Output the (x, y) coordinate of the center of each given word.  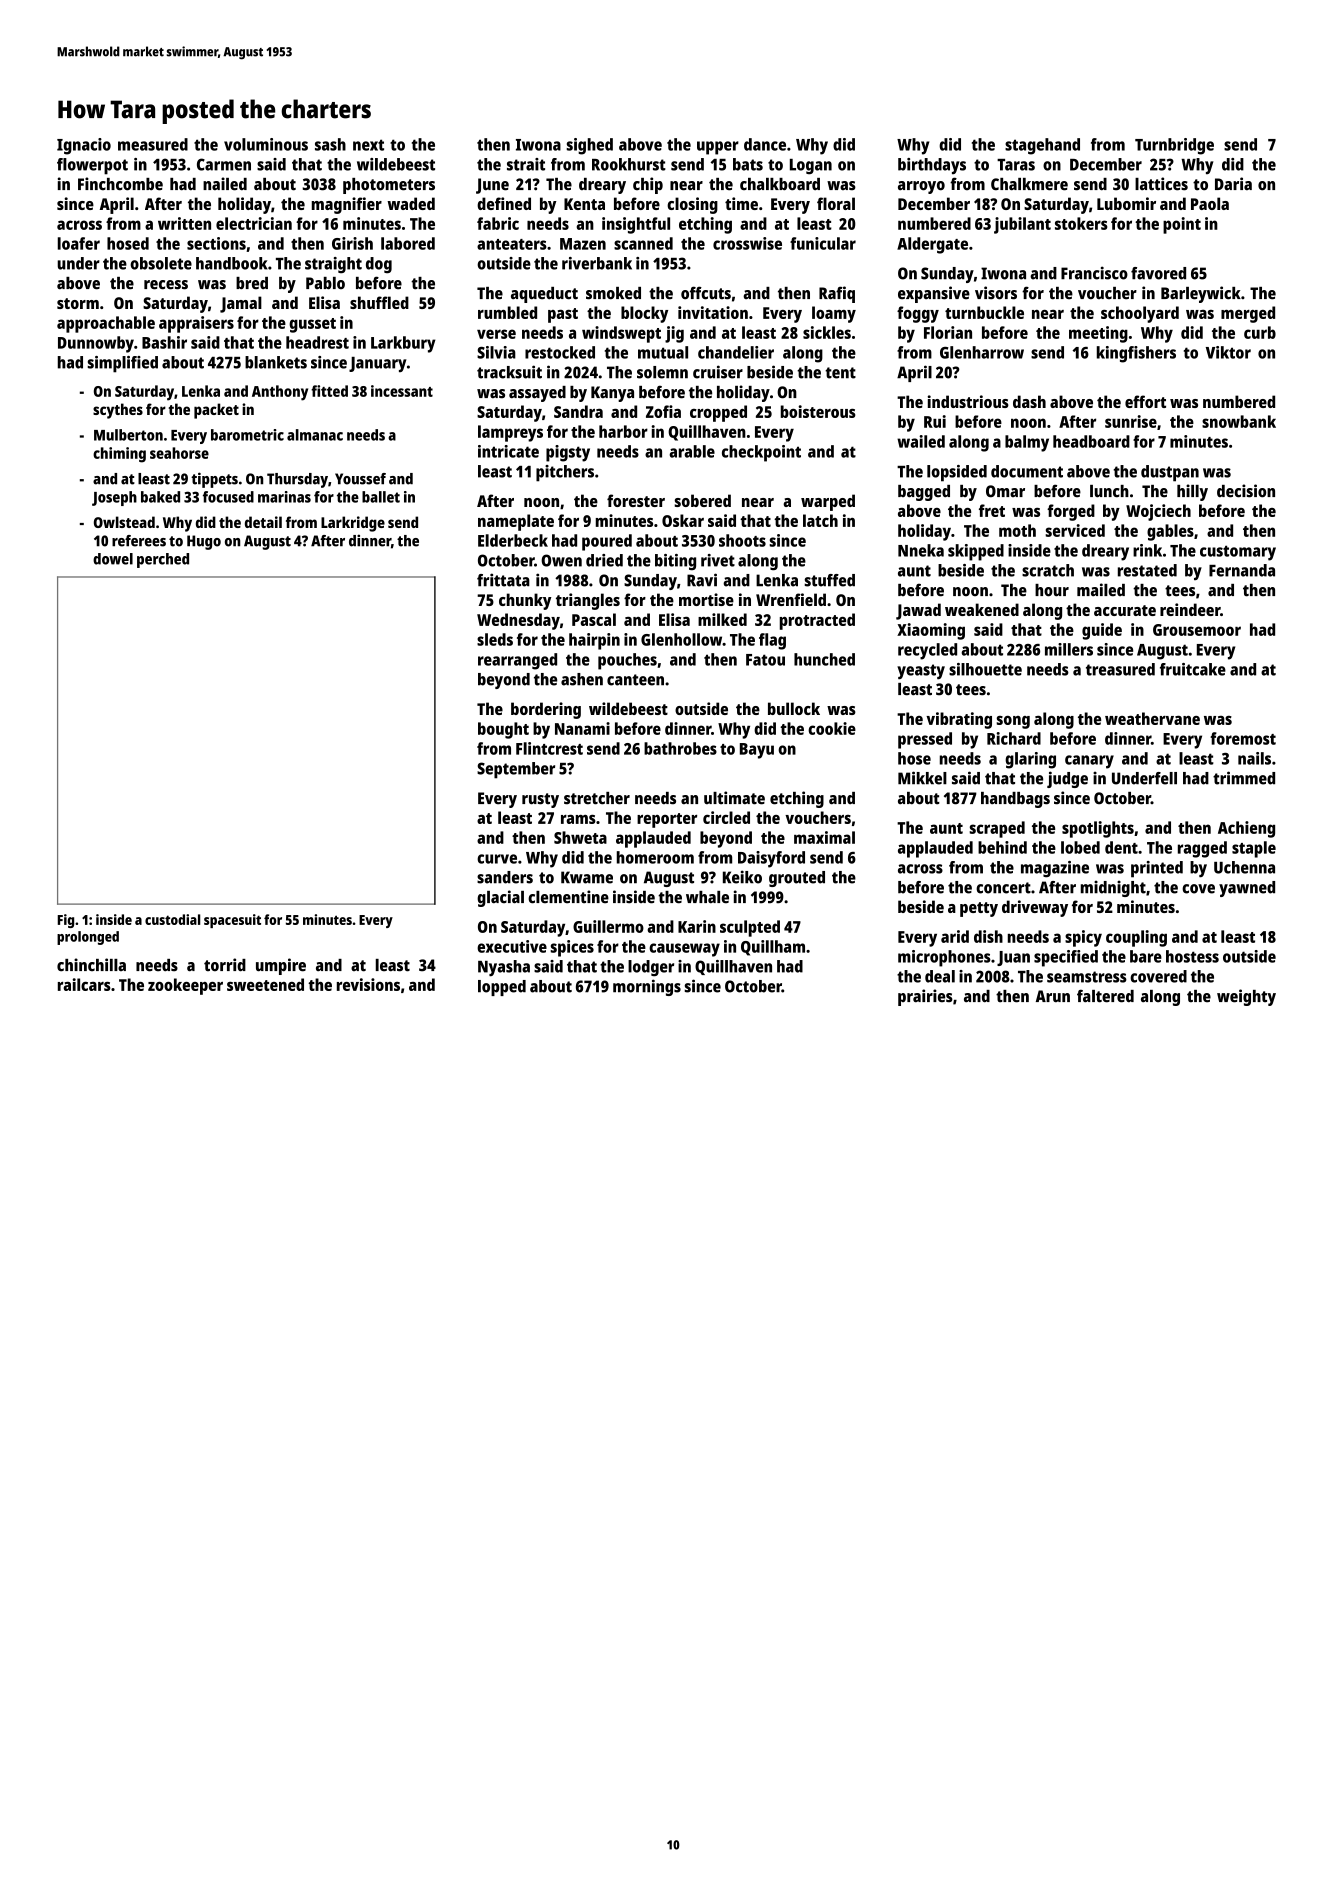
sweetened (265, 984)
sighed (589, 146)
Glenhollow (681, 639)
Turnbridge (1174, 146)
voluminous (266, 144)
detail (263, 522)
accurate (1125, 610)
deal (940, 976)
